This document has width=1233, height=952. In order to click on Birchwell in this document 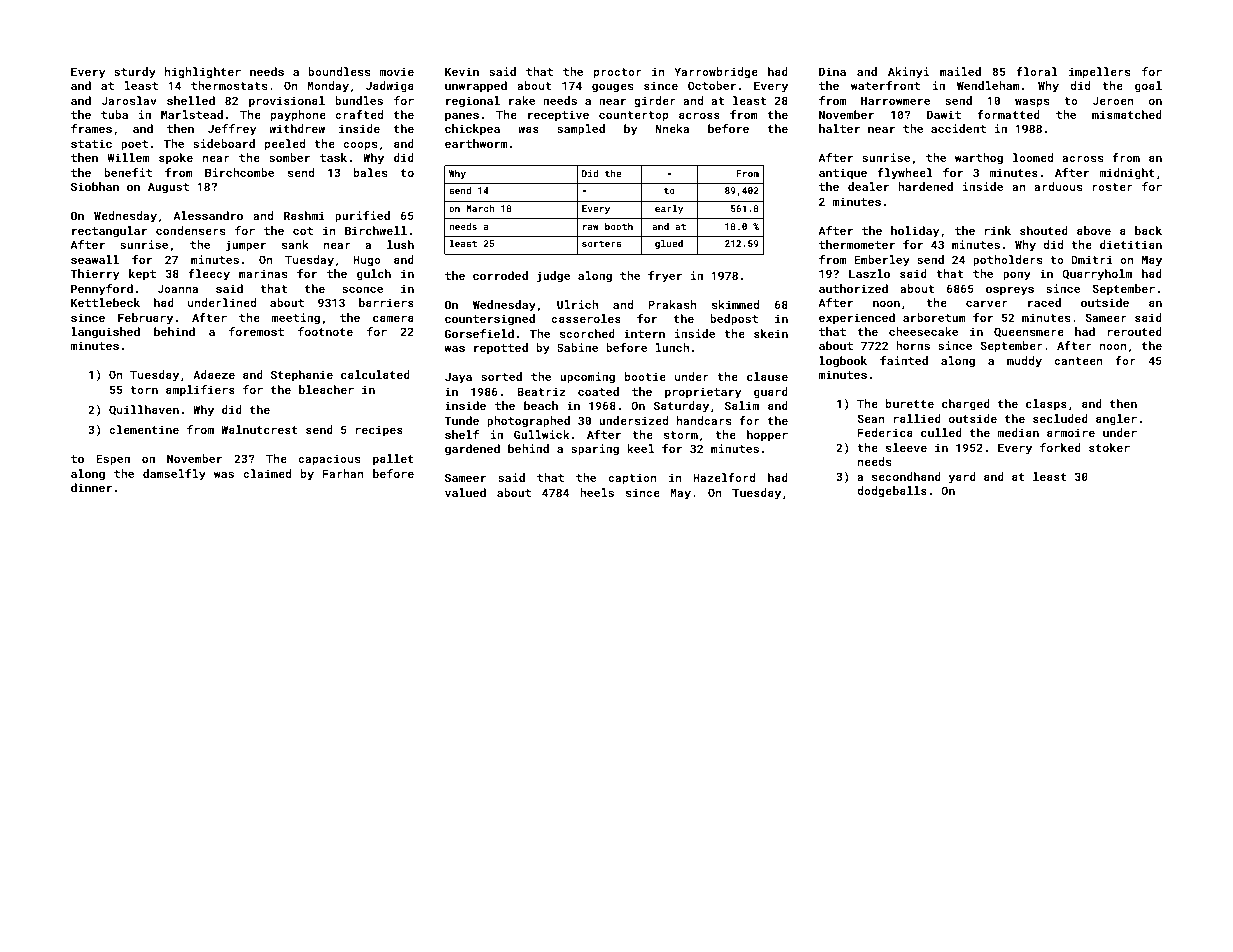, I will do `click(376, 230)`.
